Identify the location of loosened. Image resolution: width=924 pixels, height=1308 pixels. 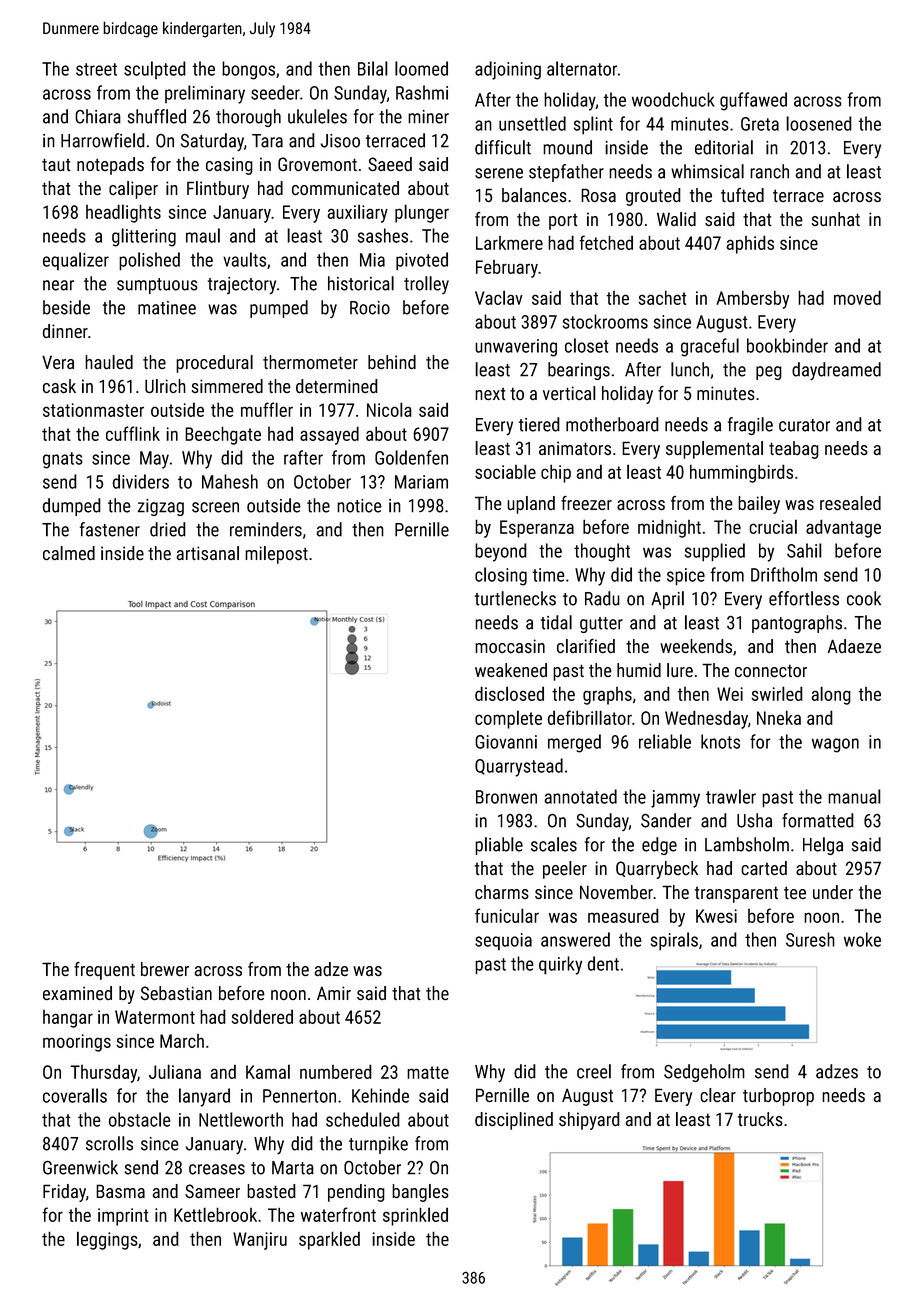
(819, 123).
